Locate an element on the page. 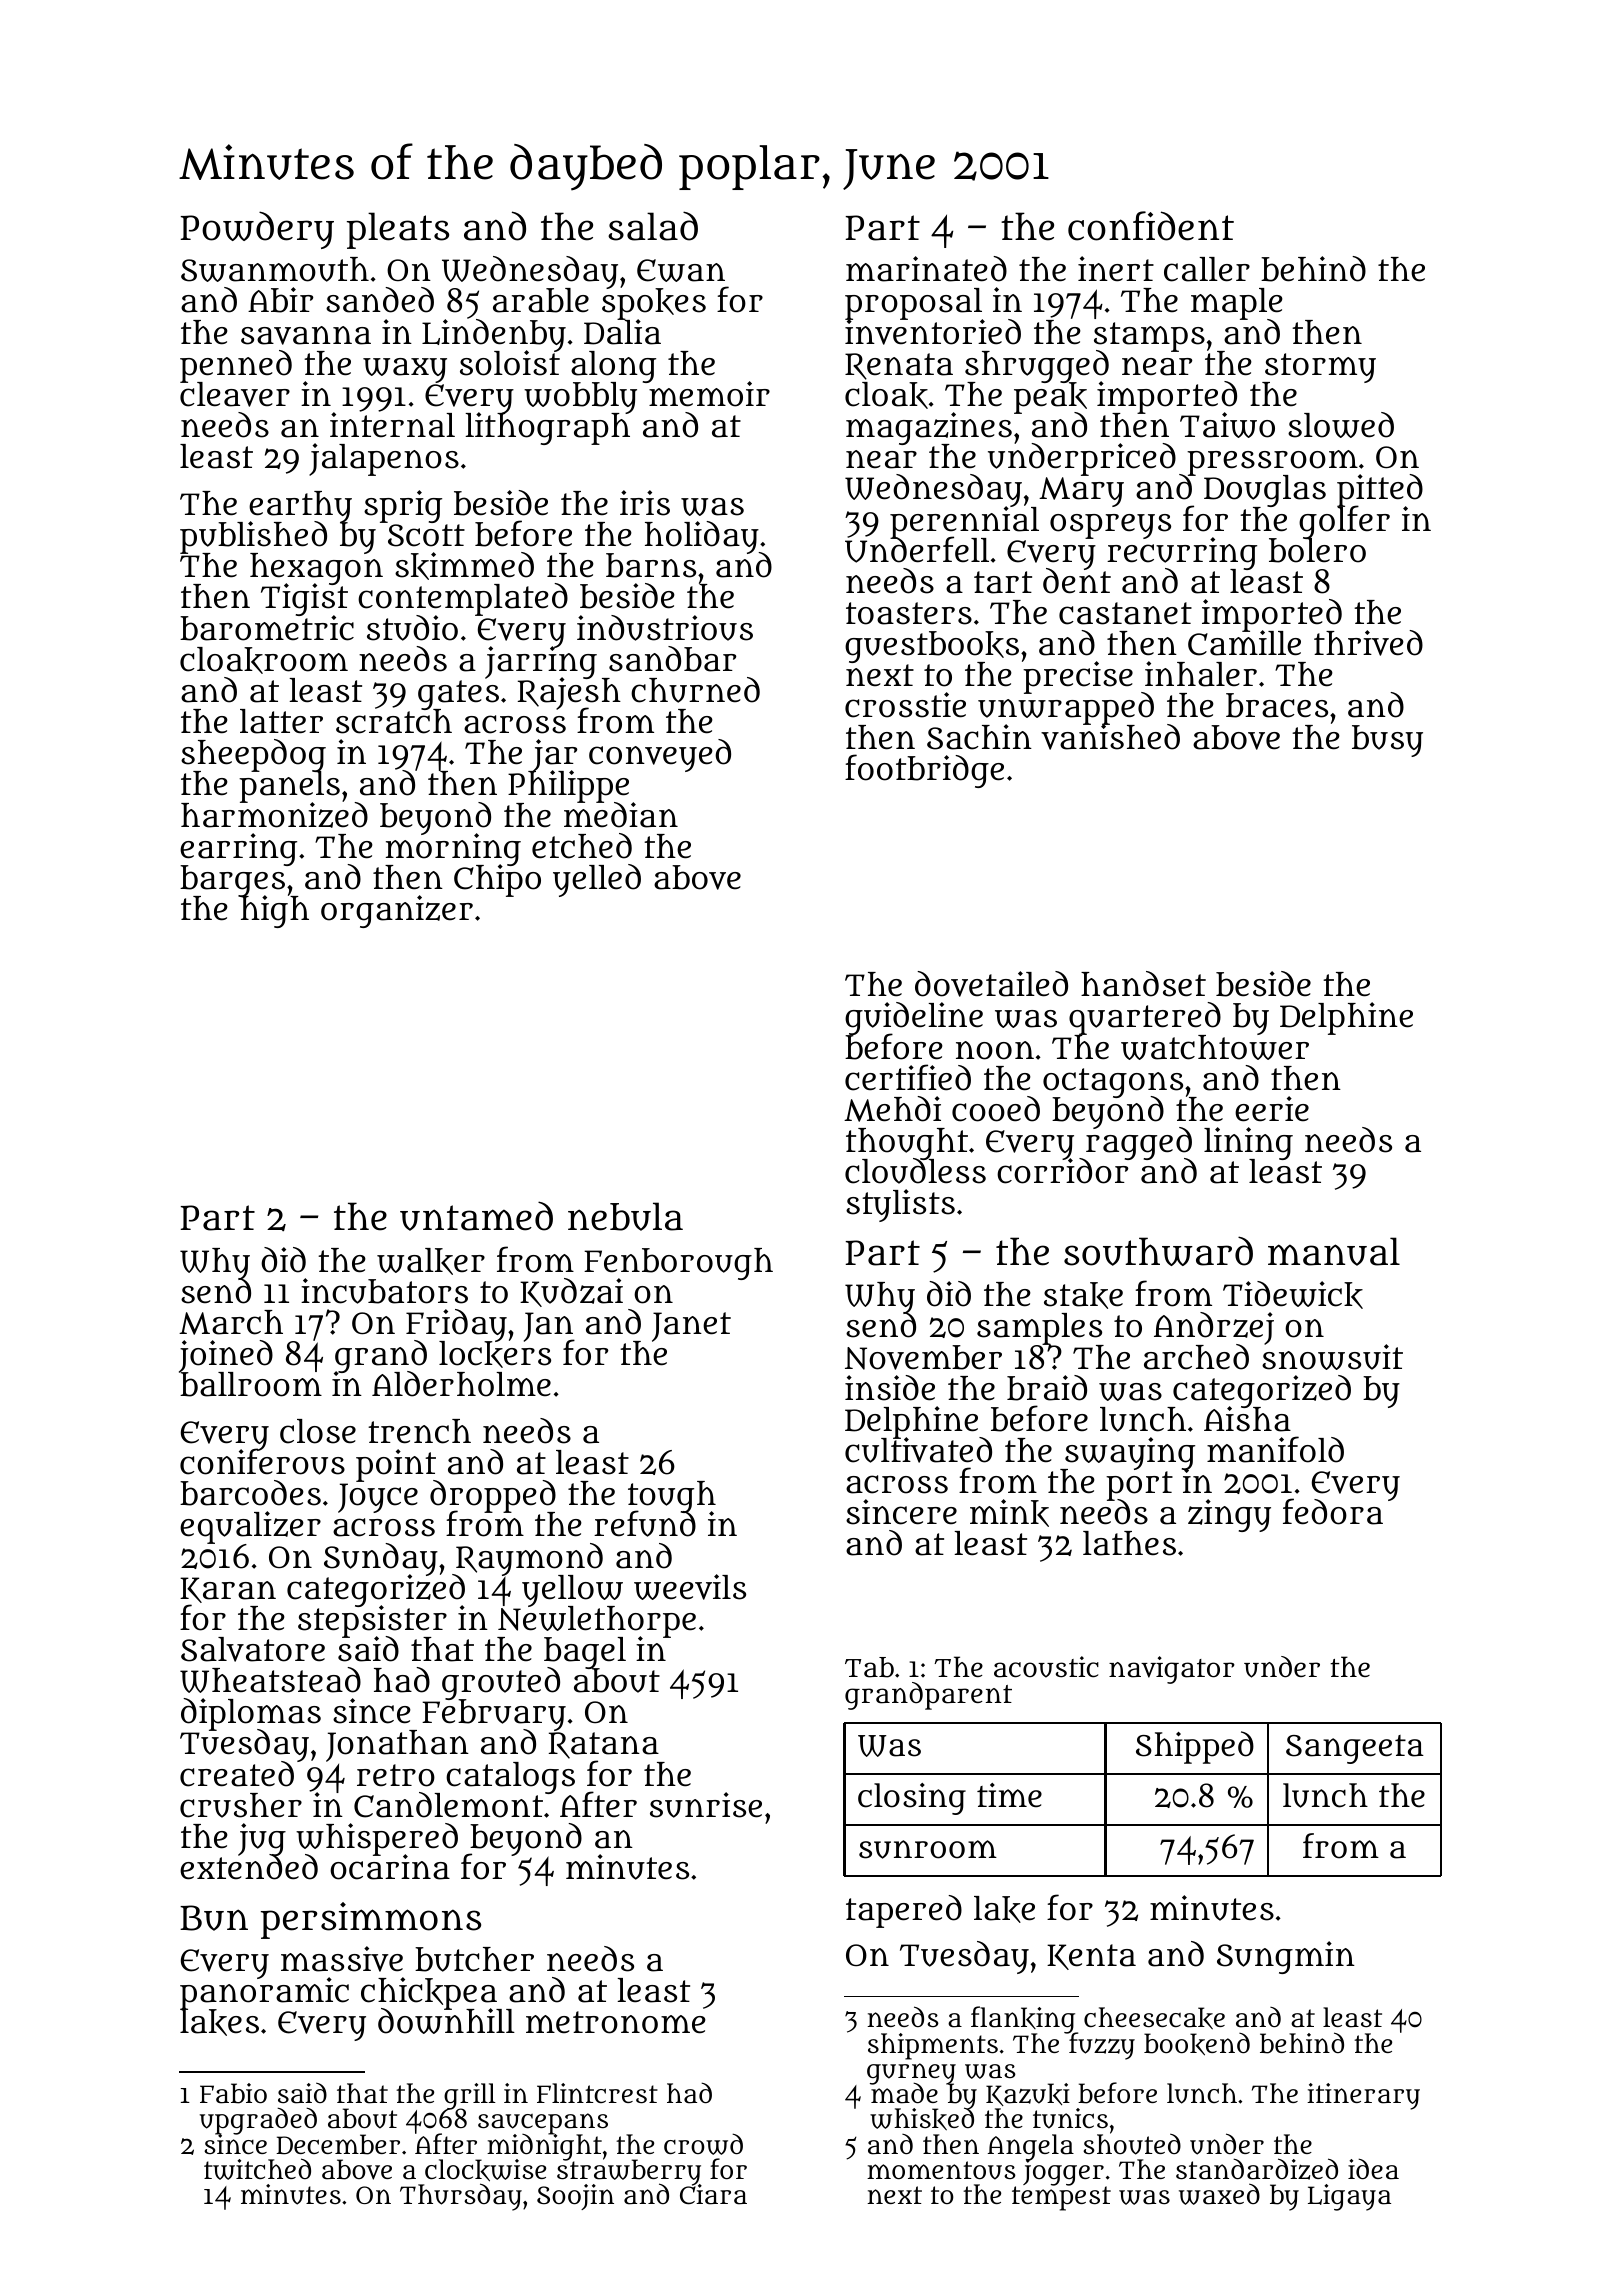 The height and width of the document is (2292, 1620). sheepdog is located at coordinates (253, 755).
